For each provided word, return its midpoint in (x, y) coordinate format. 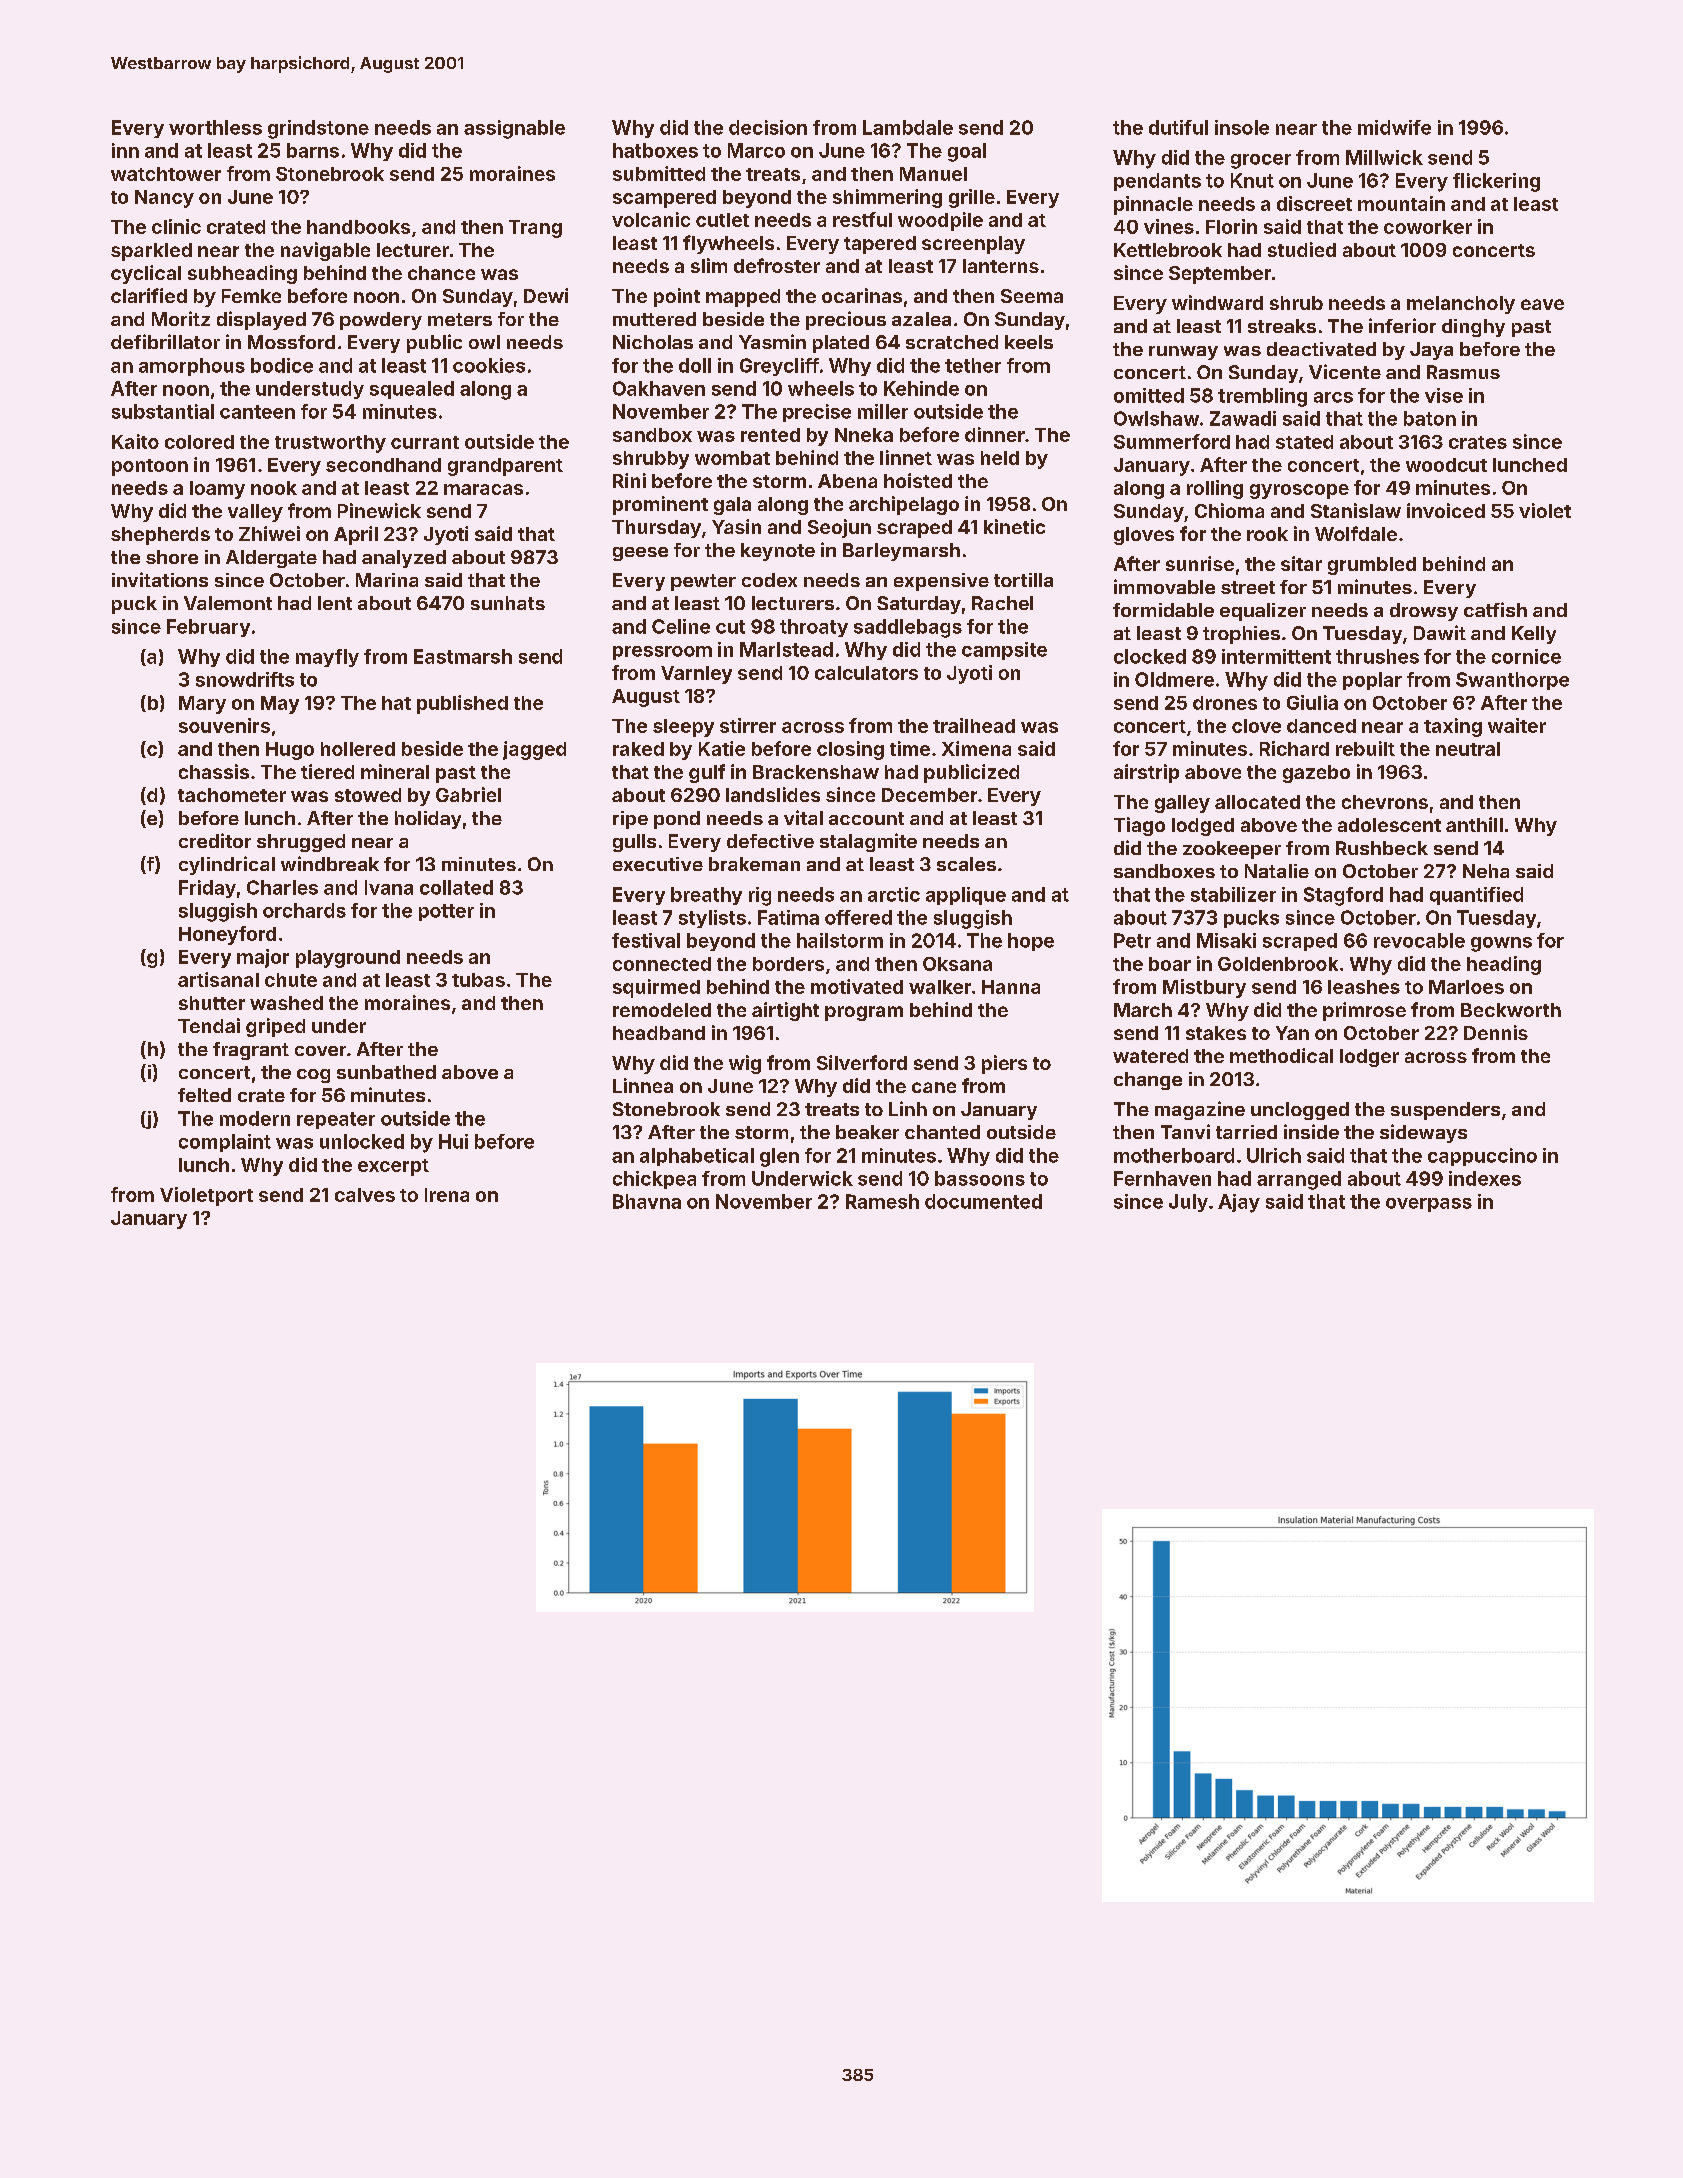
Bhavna (647, 1201)
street (1248, 587)
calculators (866, 673)
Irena (447, 1195)
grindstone (318, 129)
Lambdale (908, 127)
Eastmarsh (463, 656)
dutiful (1178, 127)
